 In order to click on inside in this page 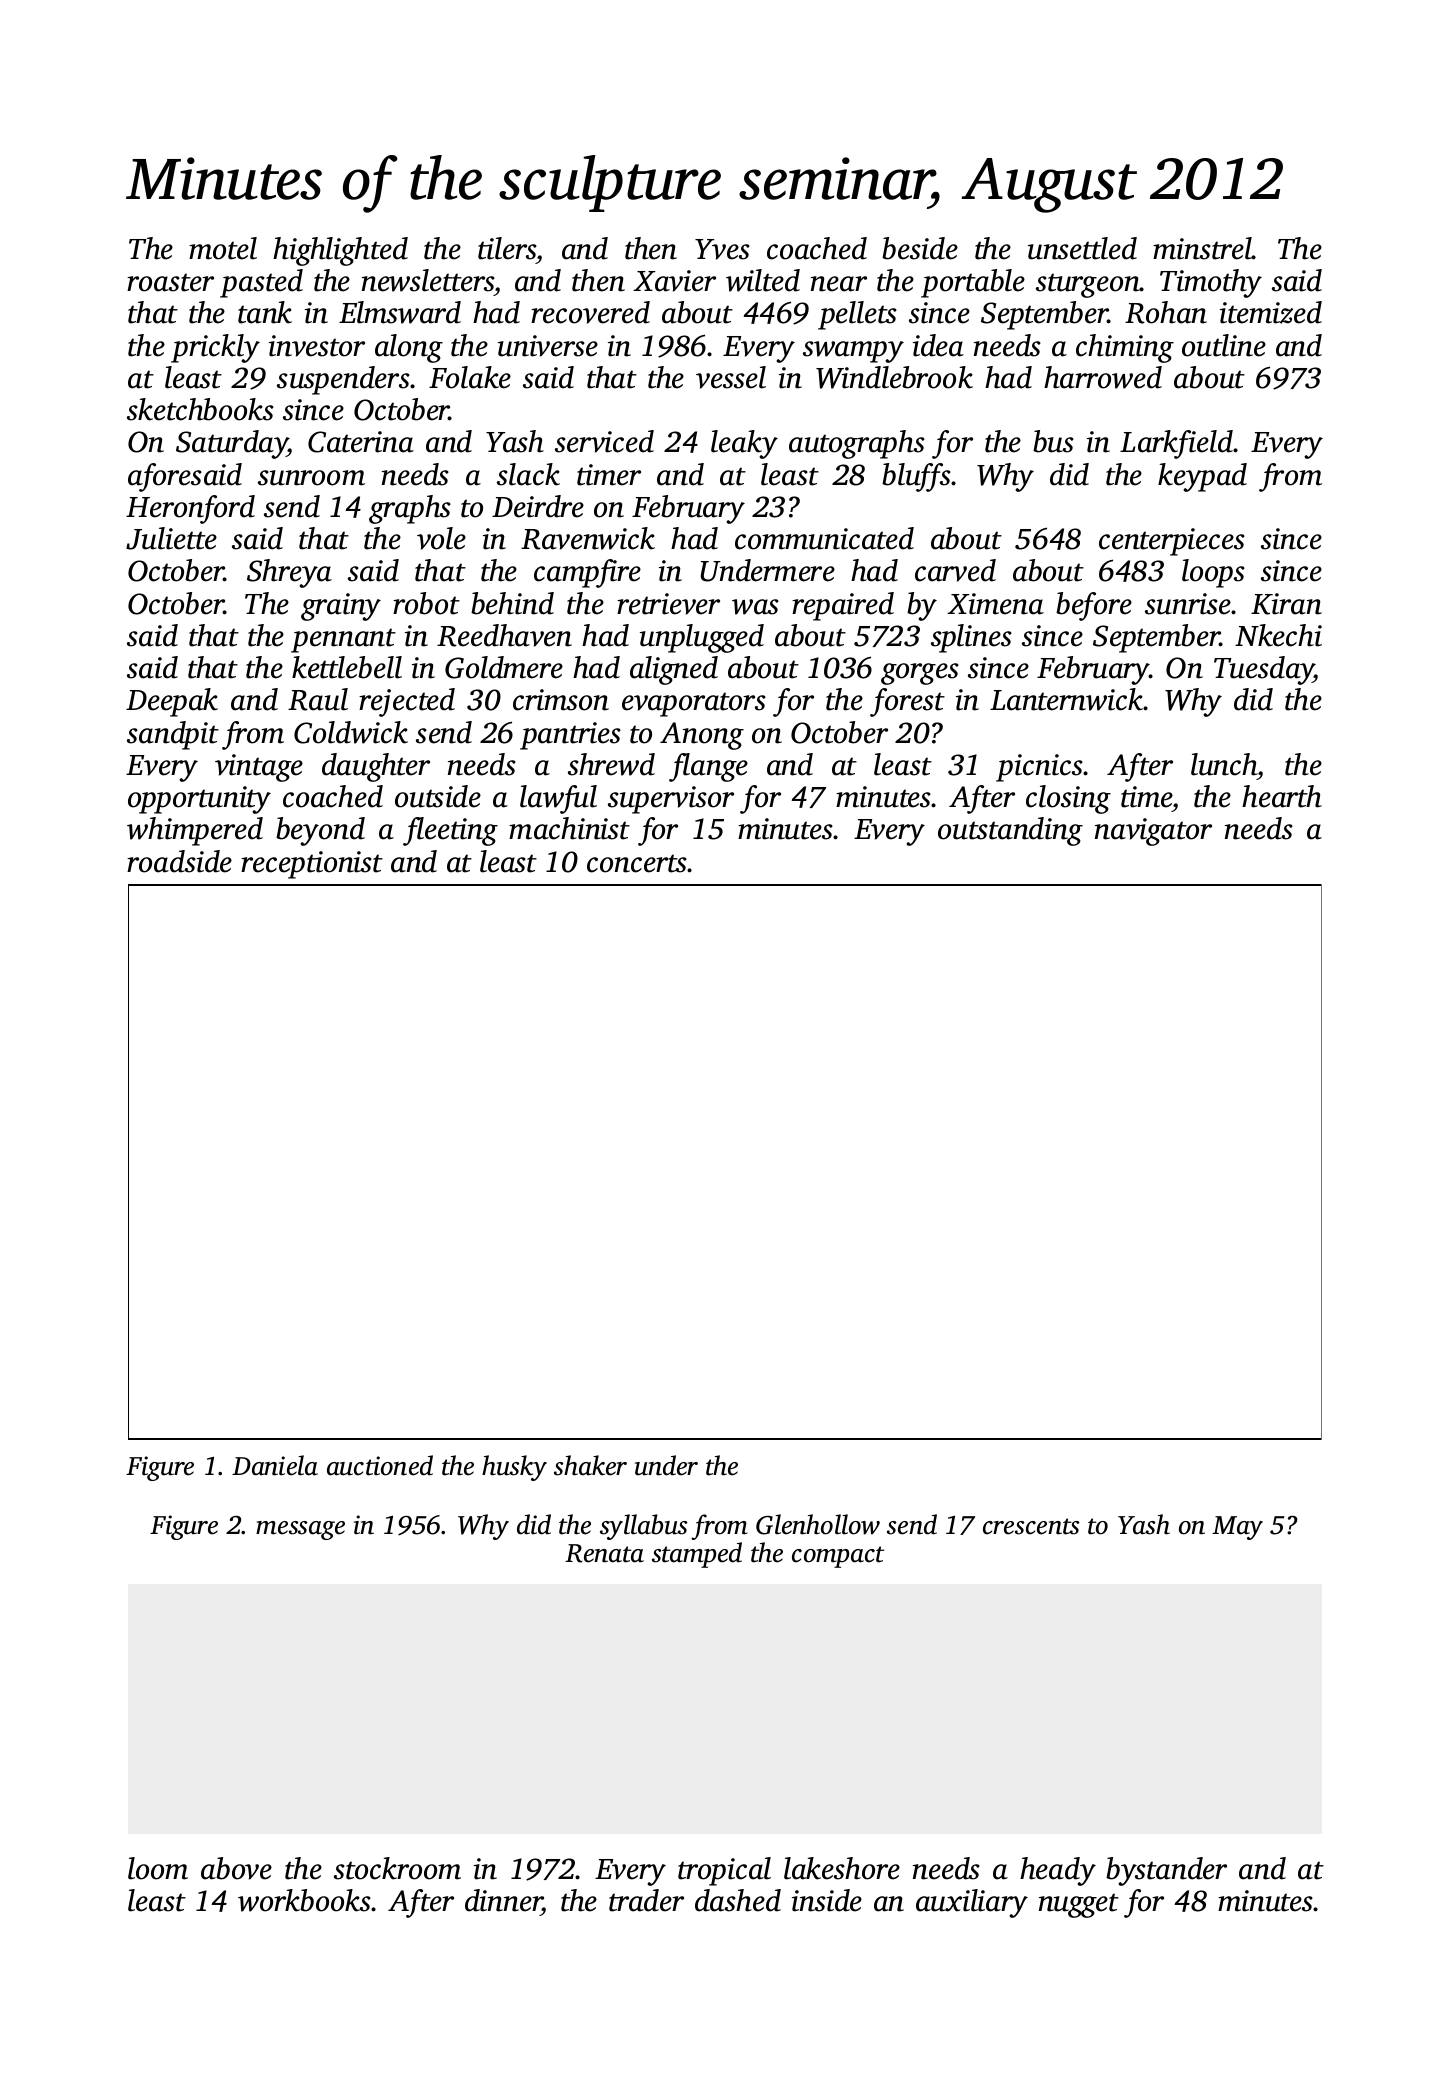, I will do `click(827, 1900)`.
